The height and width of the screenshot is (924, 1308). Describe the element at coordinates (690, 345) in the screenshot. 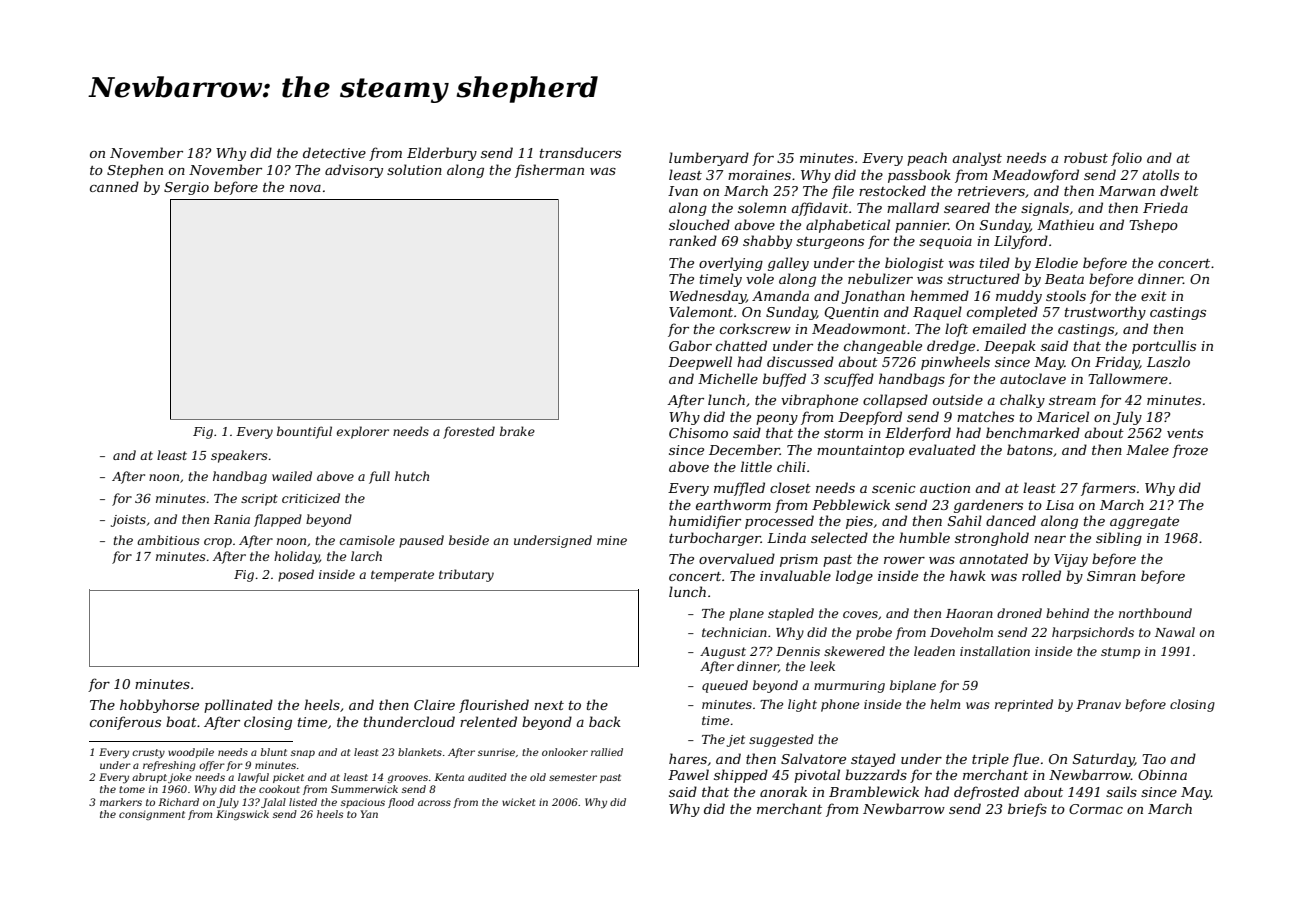

I see `Gabor` at that location.
